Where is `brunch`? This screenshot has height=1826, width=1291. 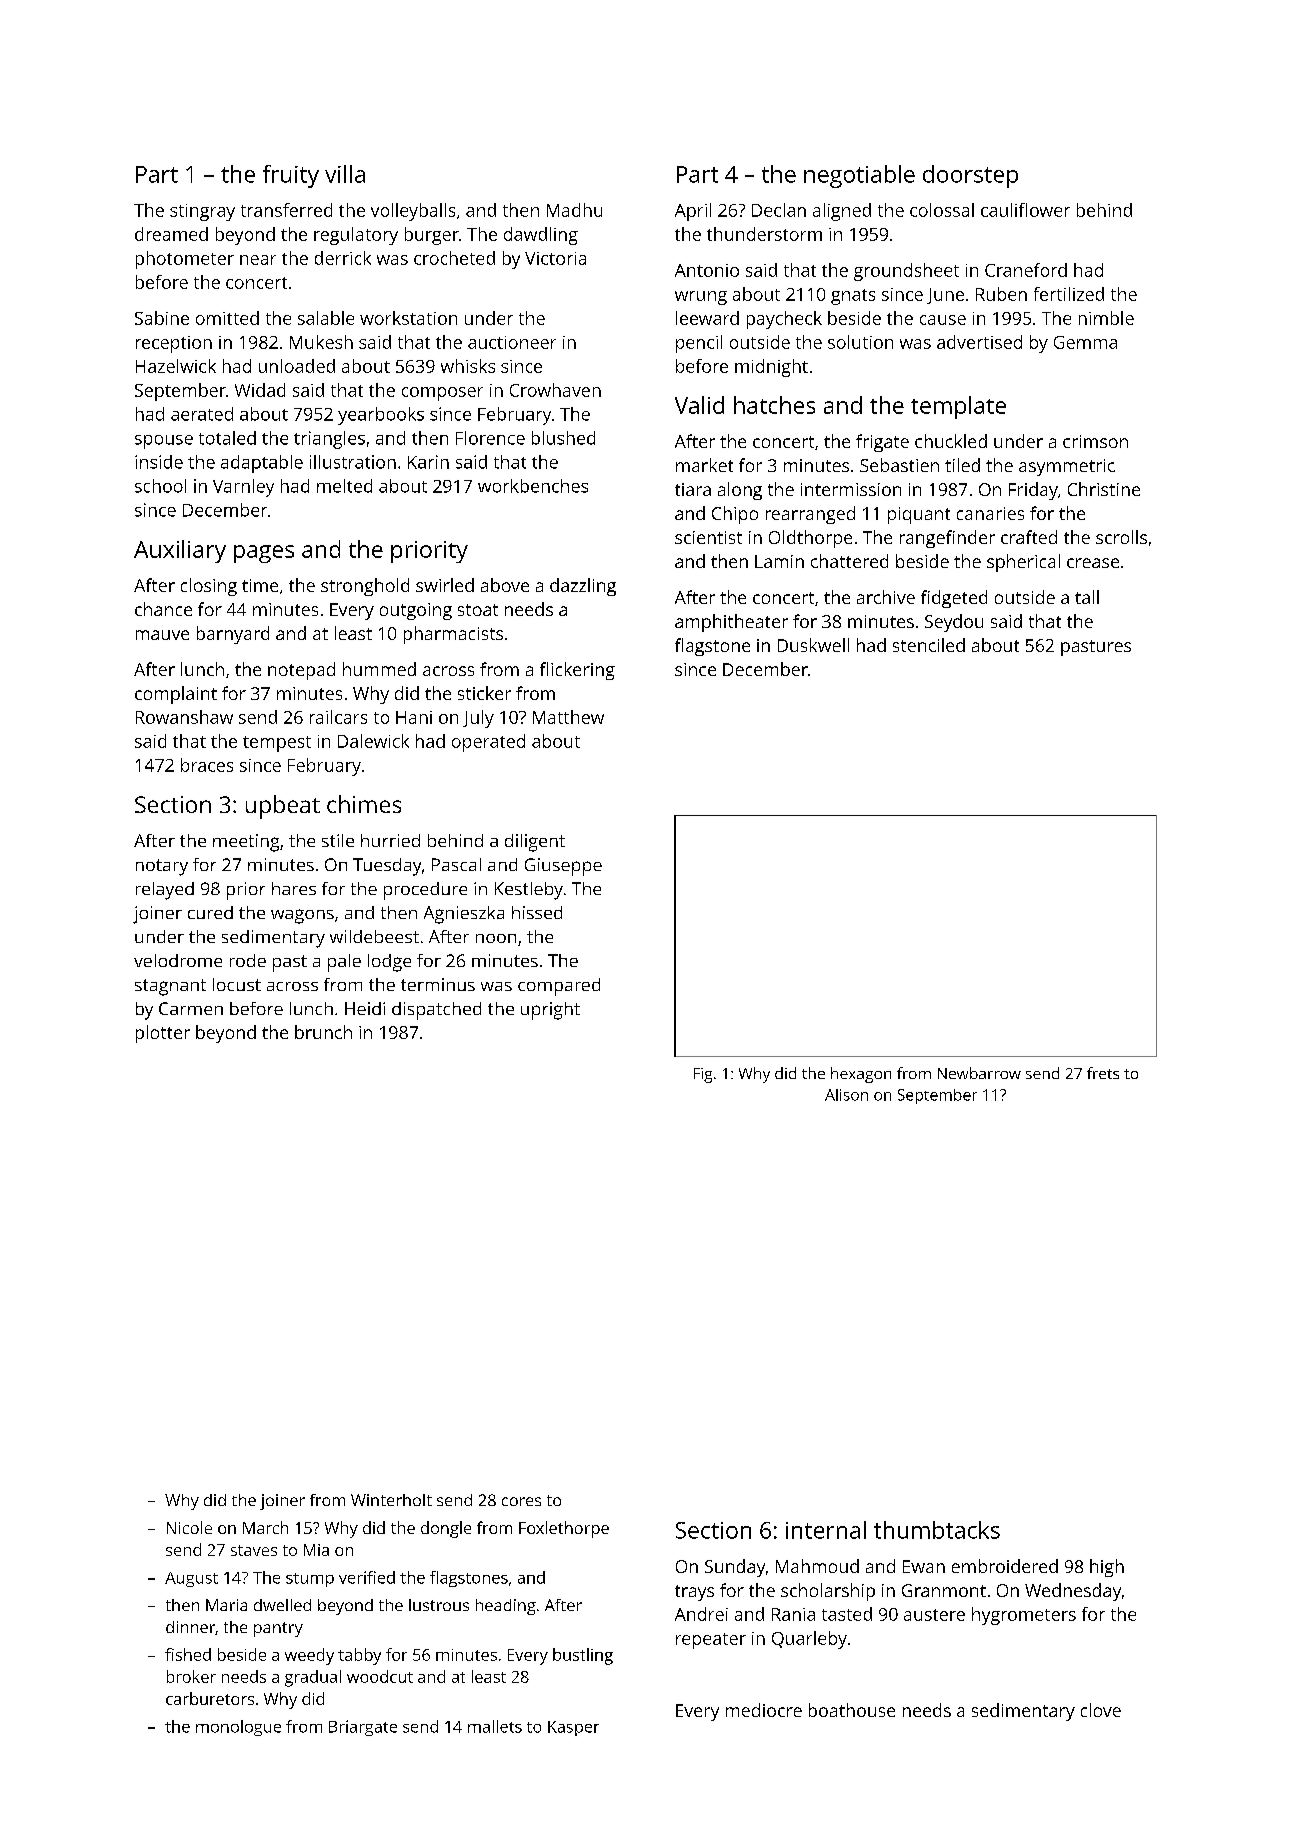 brunch is located at coordinates (323, 1032).
